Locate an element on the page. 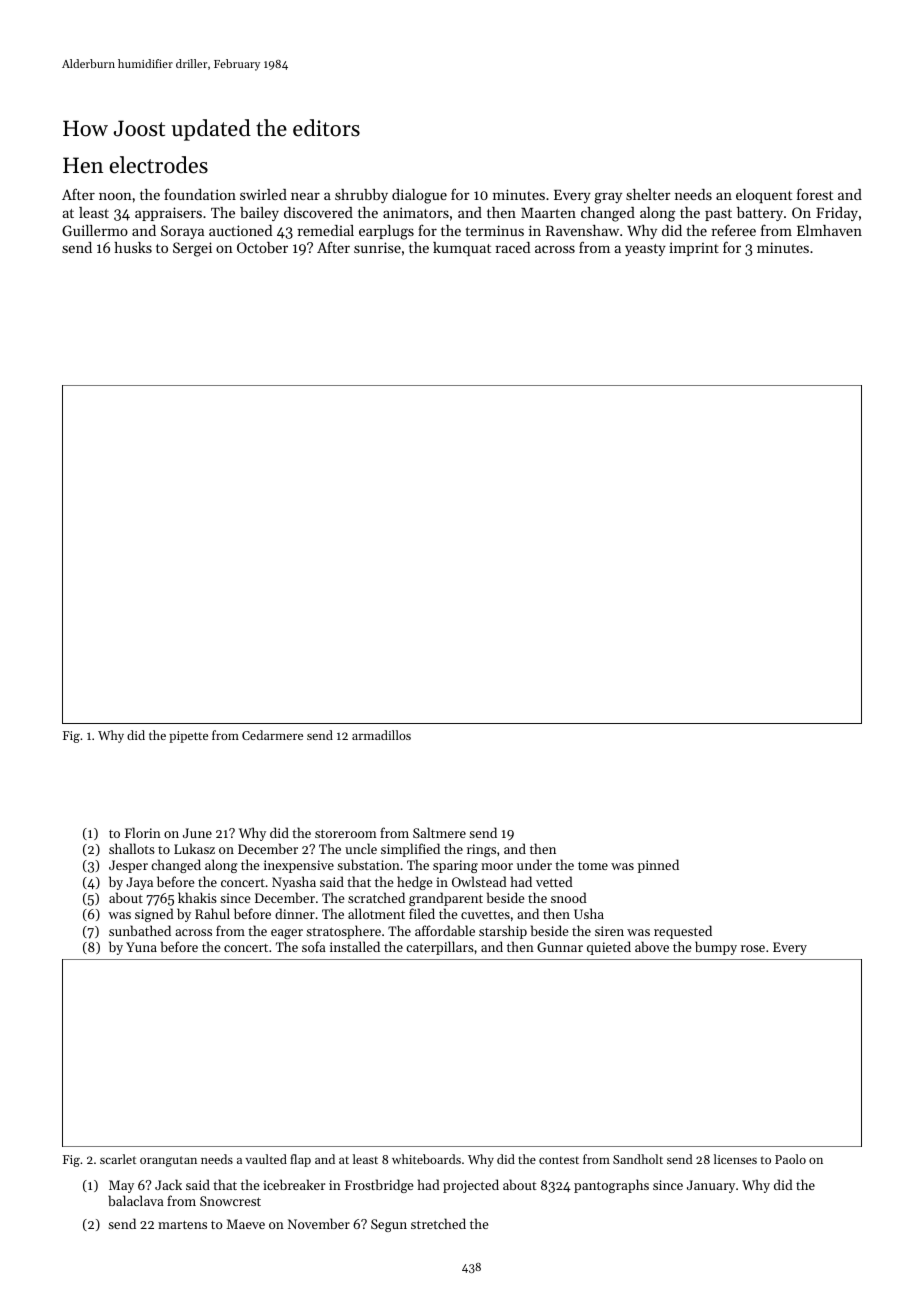 Image resolution: width=924 pixels, height=1308 pixels. gray is located at coordinates (608, 198).
